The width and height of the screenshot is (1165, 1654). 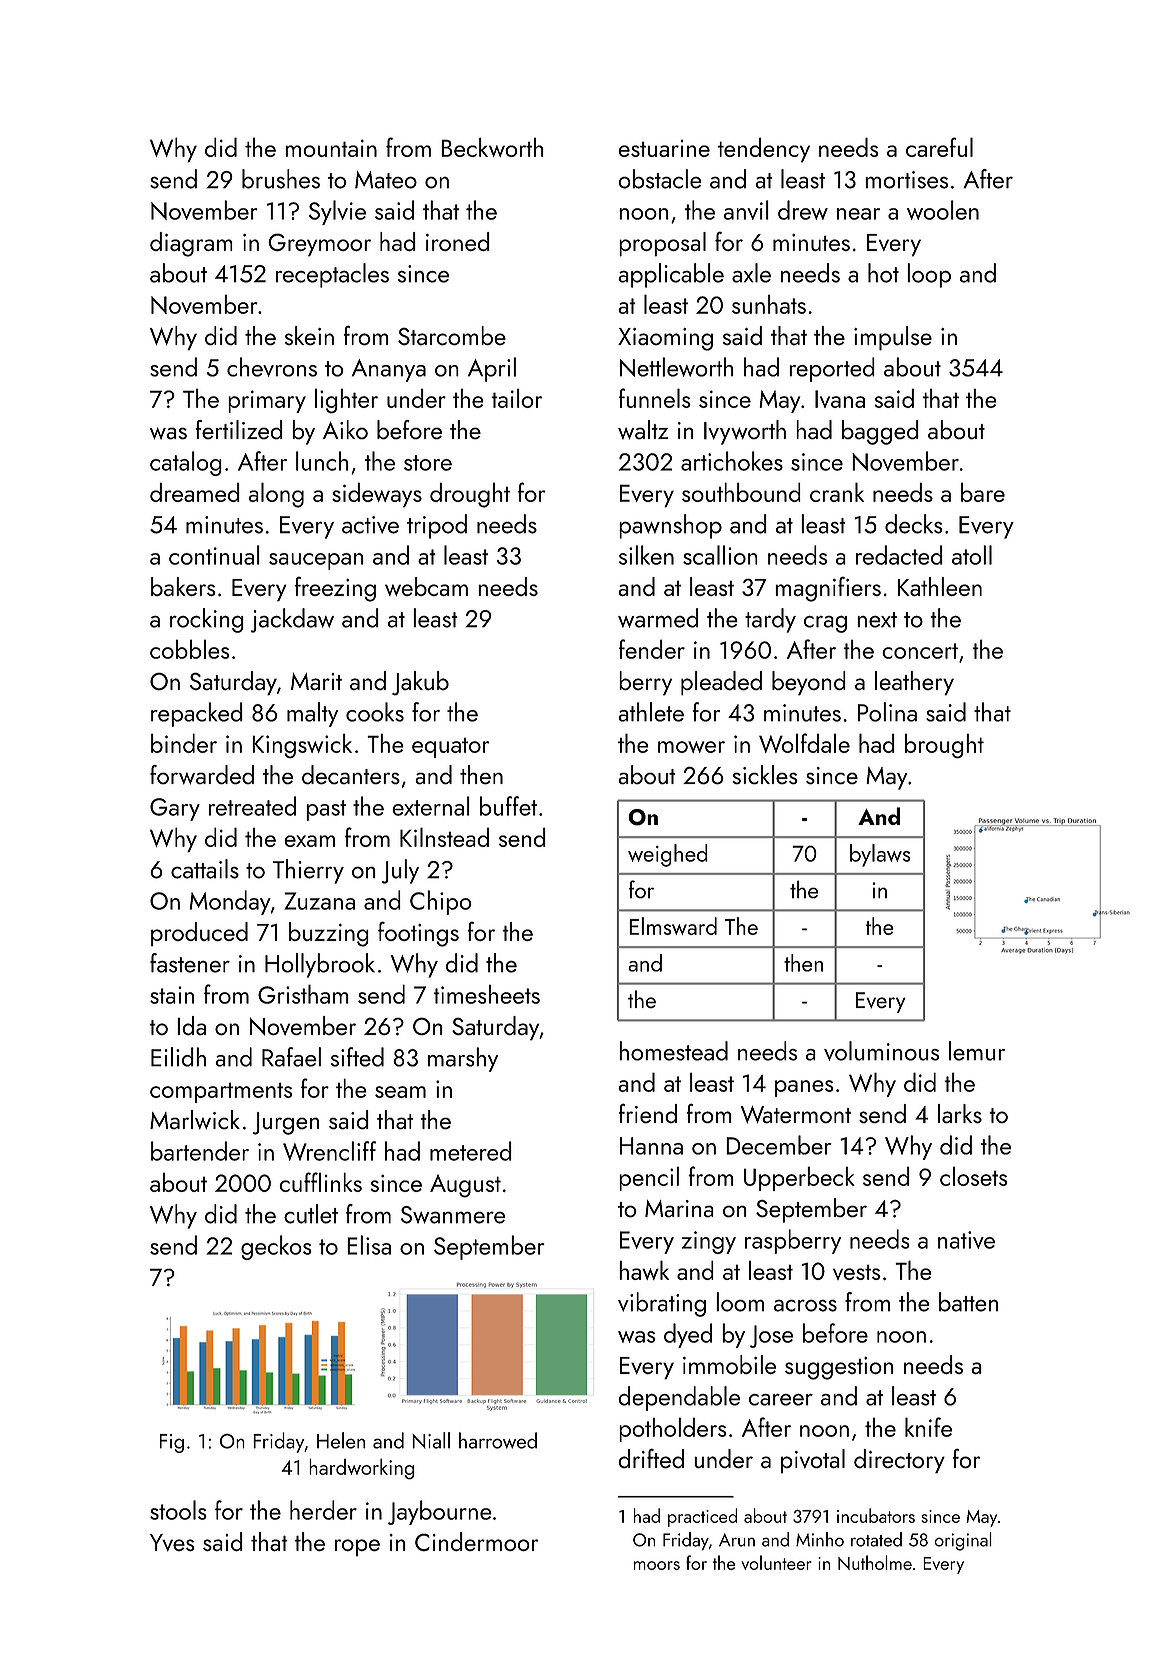 I want to click on brought, so click(x=944, y=745).
